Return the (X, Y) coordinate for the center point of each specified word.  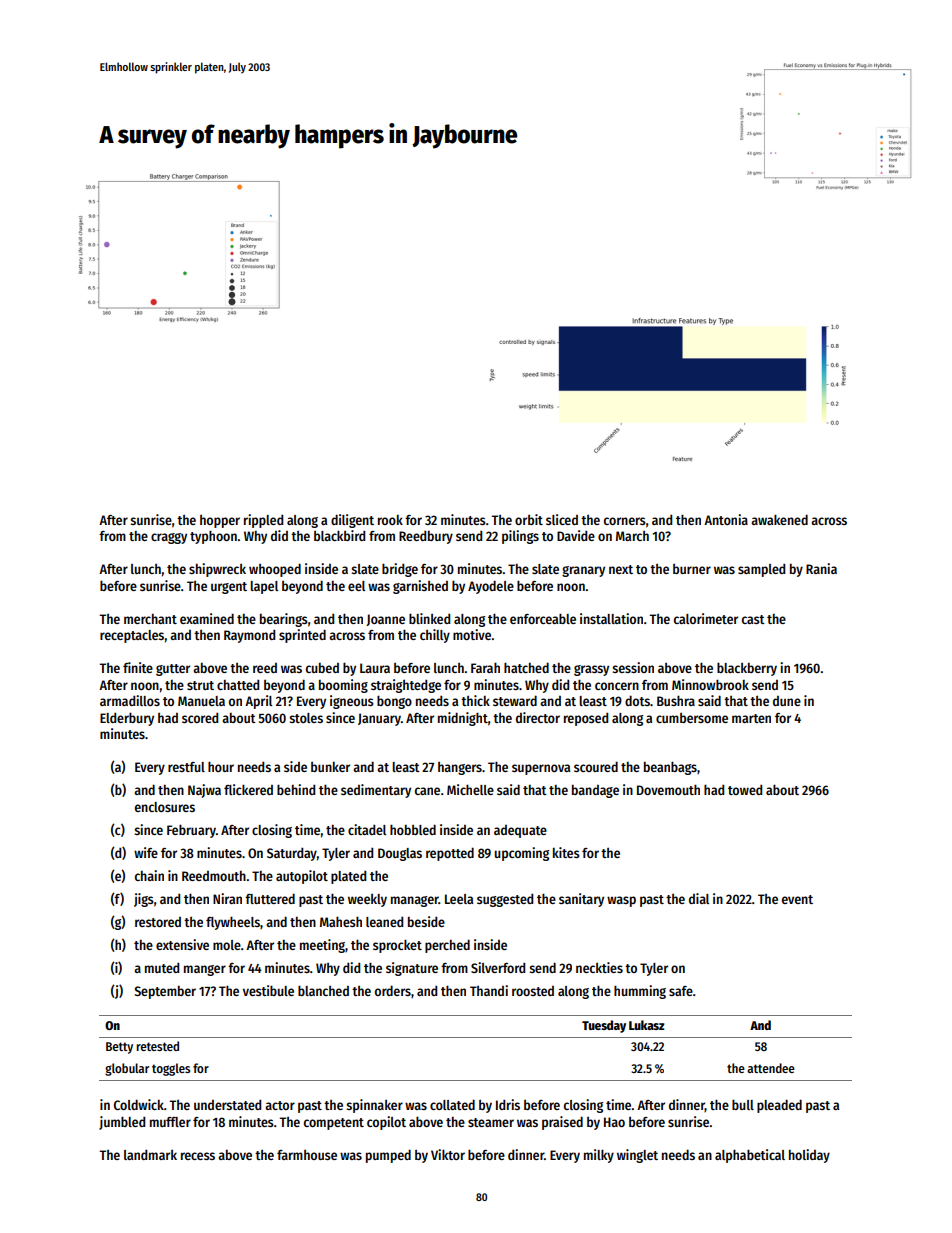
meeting (322, 946)
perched (447, 946)
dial (699, 898)
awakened (779, 519)
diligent (352, 521)
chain (149, 875)
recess (198, 1156)
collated (452, 1104)
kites (566, 852)
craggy (169, 538)
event (797, 899)
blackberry (747, 669)
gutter (173, 670)
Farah (485, 667)
